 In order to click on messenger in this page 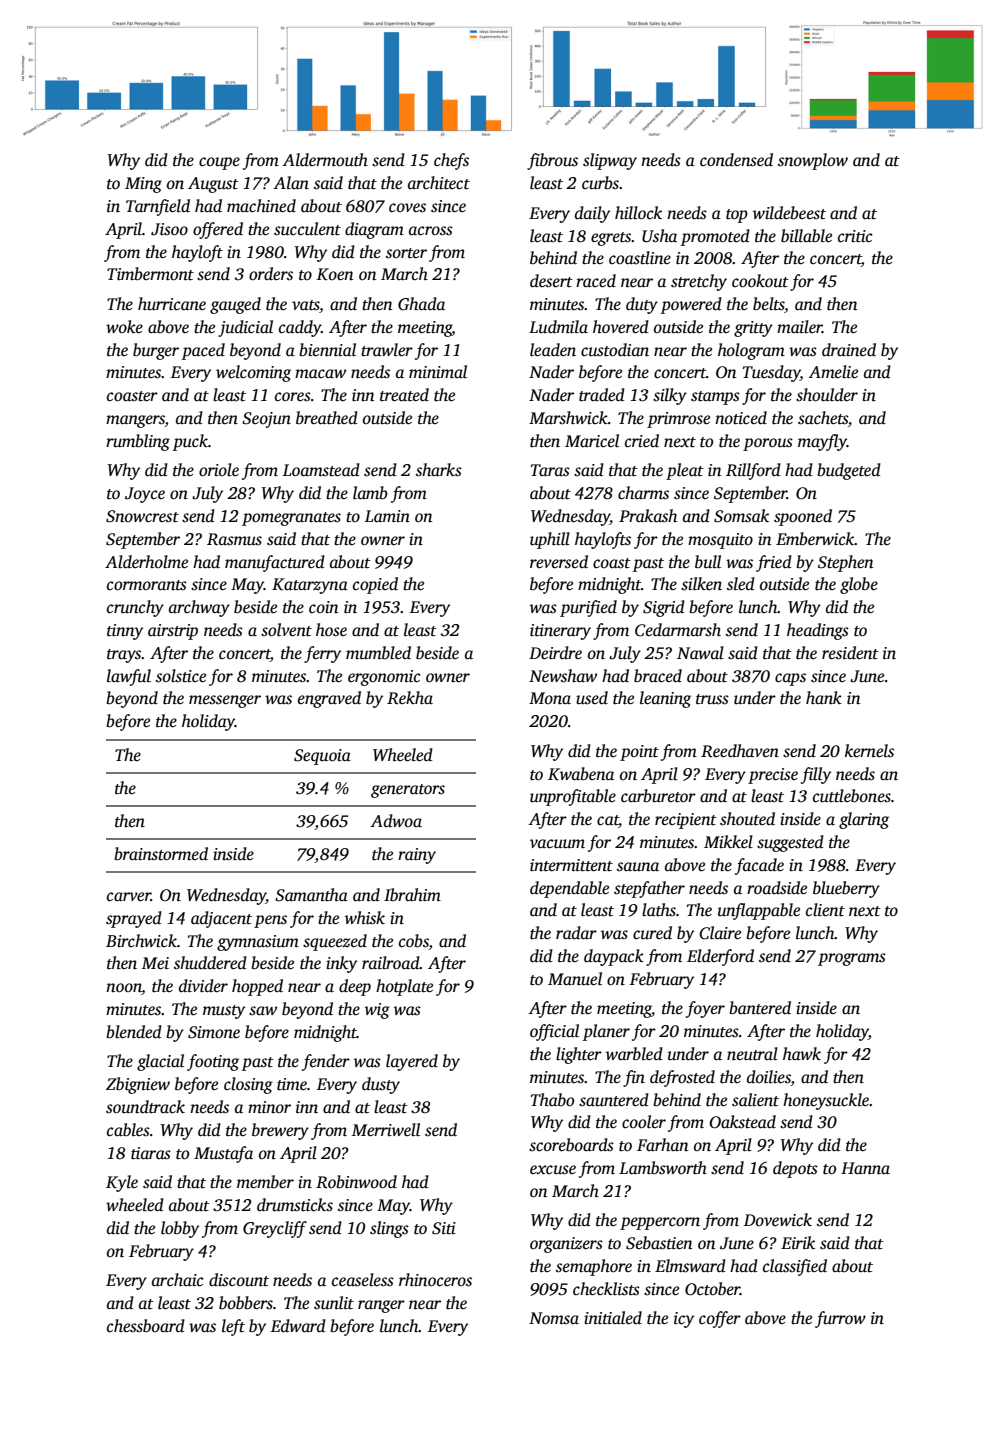, I will do `click(225, 701)`.
